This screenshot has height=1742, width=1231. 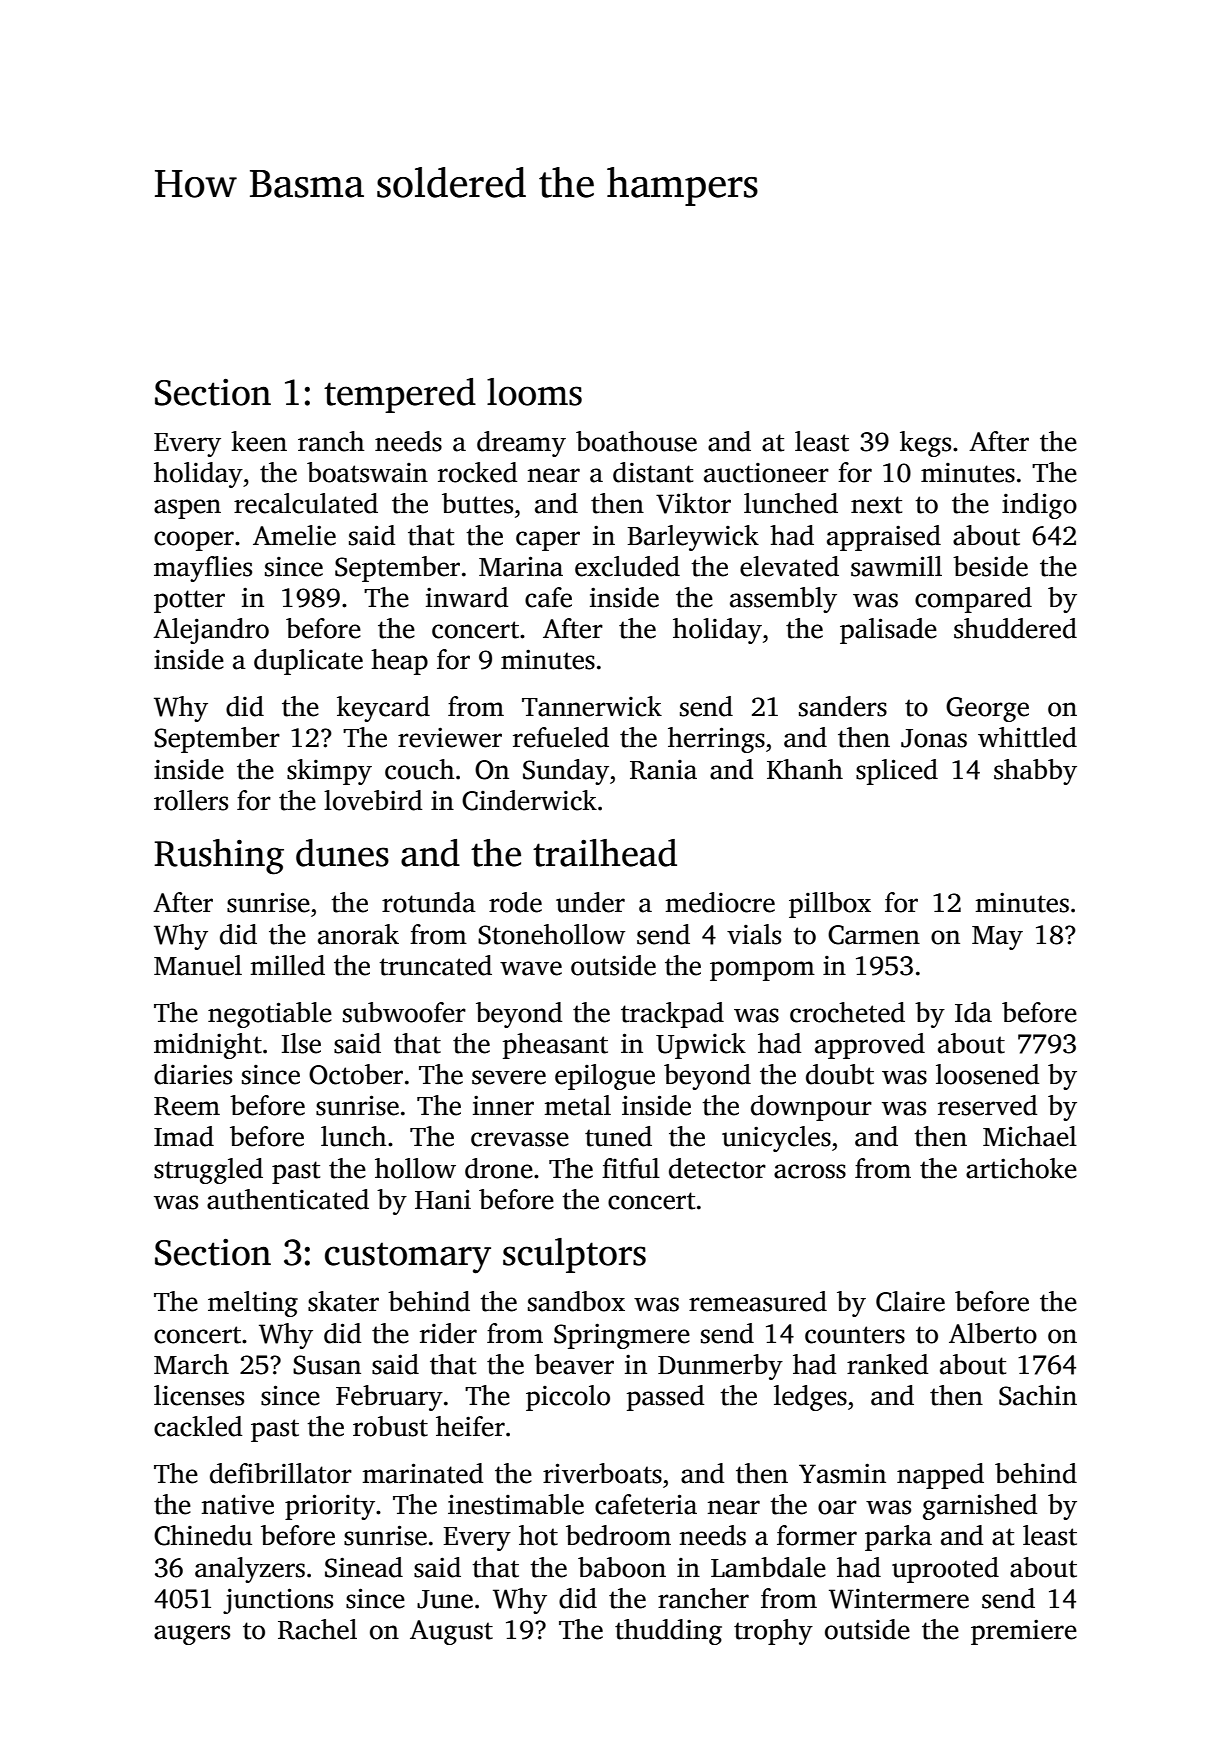 I want to click on trackpad, so click(x=672, y=1015).
